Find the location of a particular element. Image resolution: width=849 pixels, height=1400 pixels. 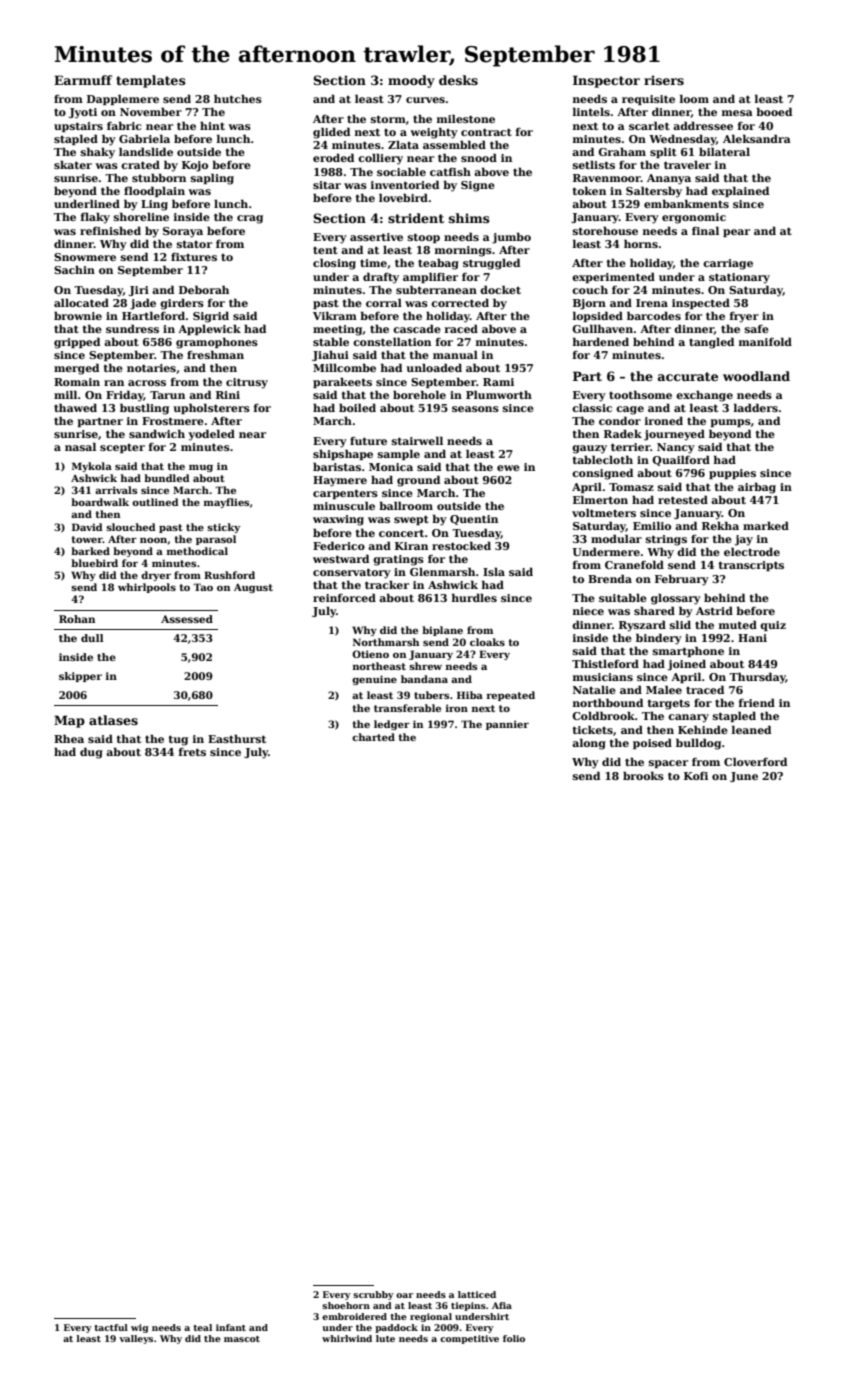

risers is located at coordinates (664, 80).
